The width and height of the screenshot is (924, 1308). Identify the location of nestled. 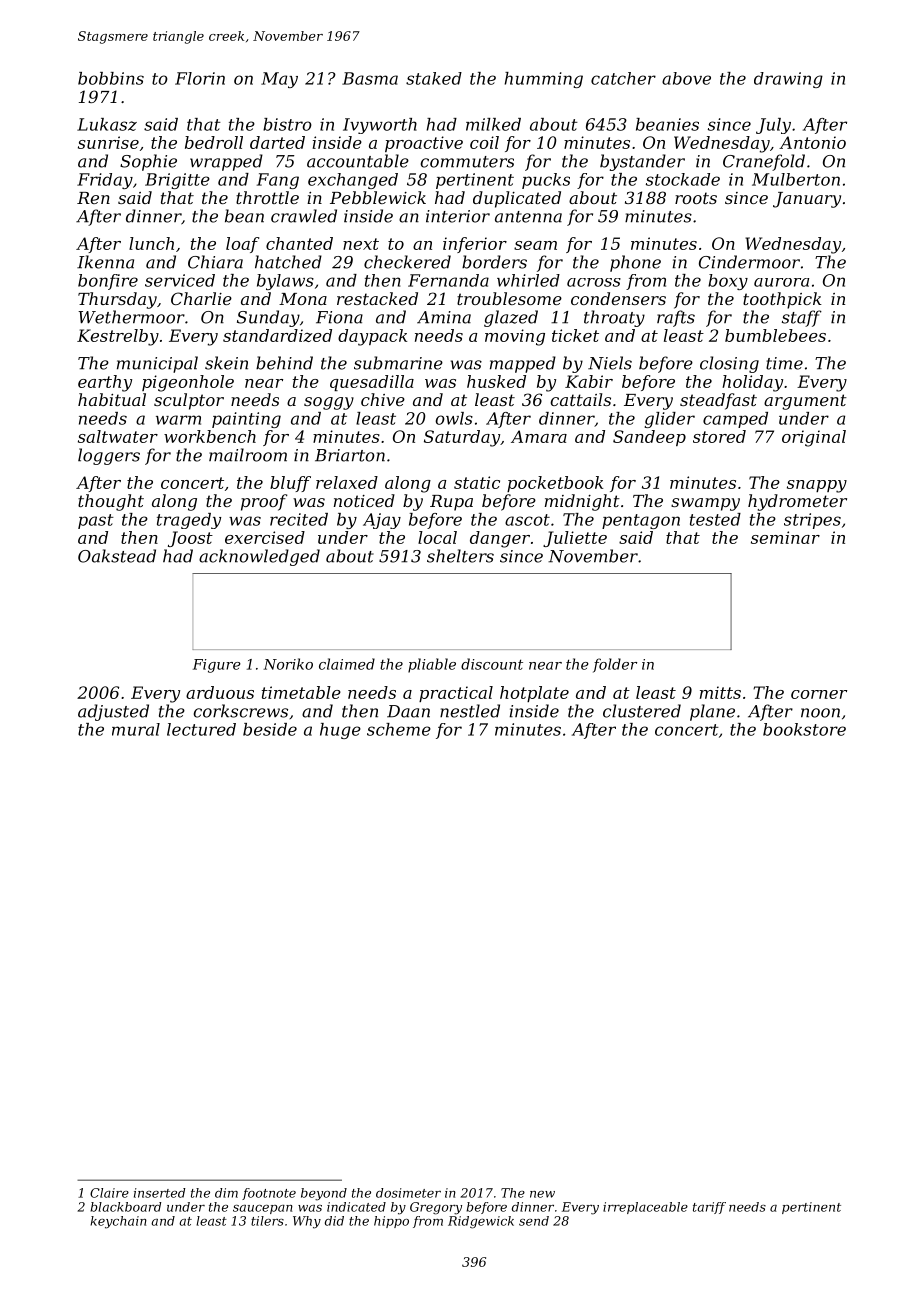
(470, 711).
